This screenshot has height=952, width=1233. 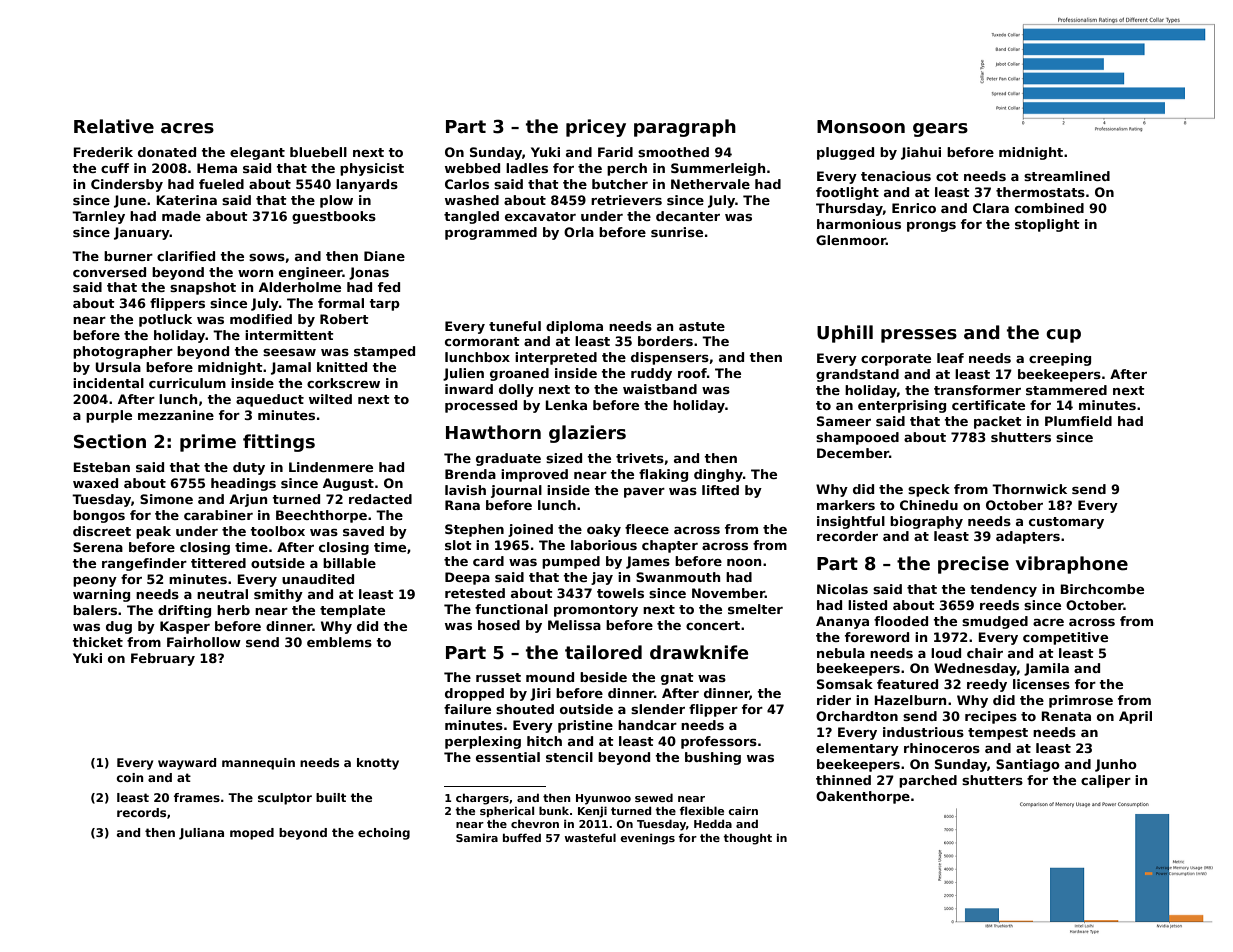 What do you see at coordinates (233, 610) in the screenshot?
I see `herb` at bounding box center [233, 610].
